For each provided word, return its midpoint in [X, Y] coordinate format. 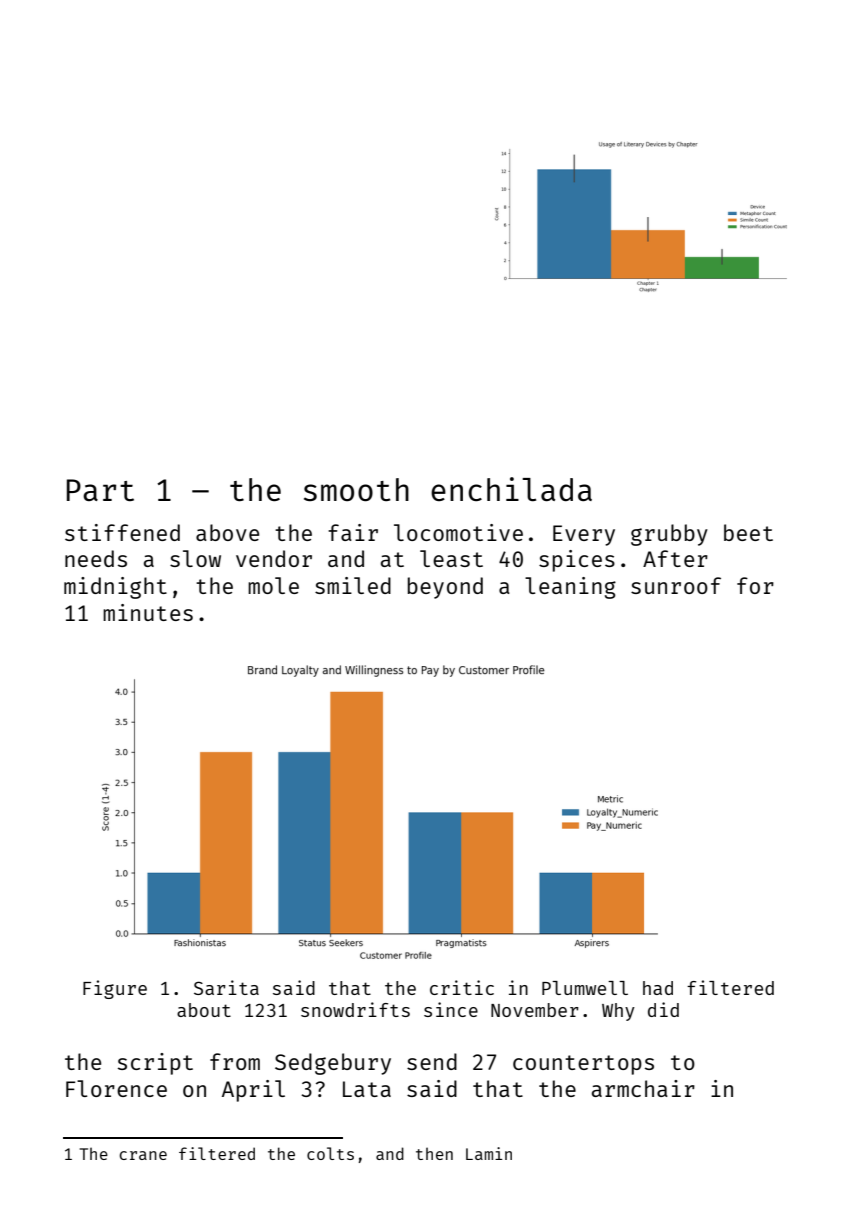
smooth [356, 490]
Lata [367, 1089]
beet [748, 532]
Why [618, 1012]
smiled [353, 585]
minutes [148, 612]
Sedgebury [333, 1064]
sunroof [676, 585]
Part [100, 490]
